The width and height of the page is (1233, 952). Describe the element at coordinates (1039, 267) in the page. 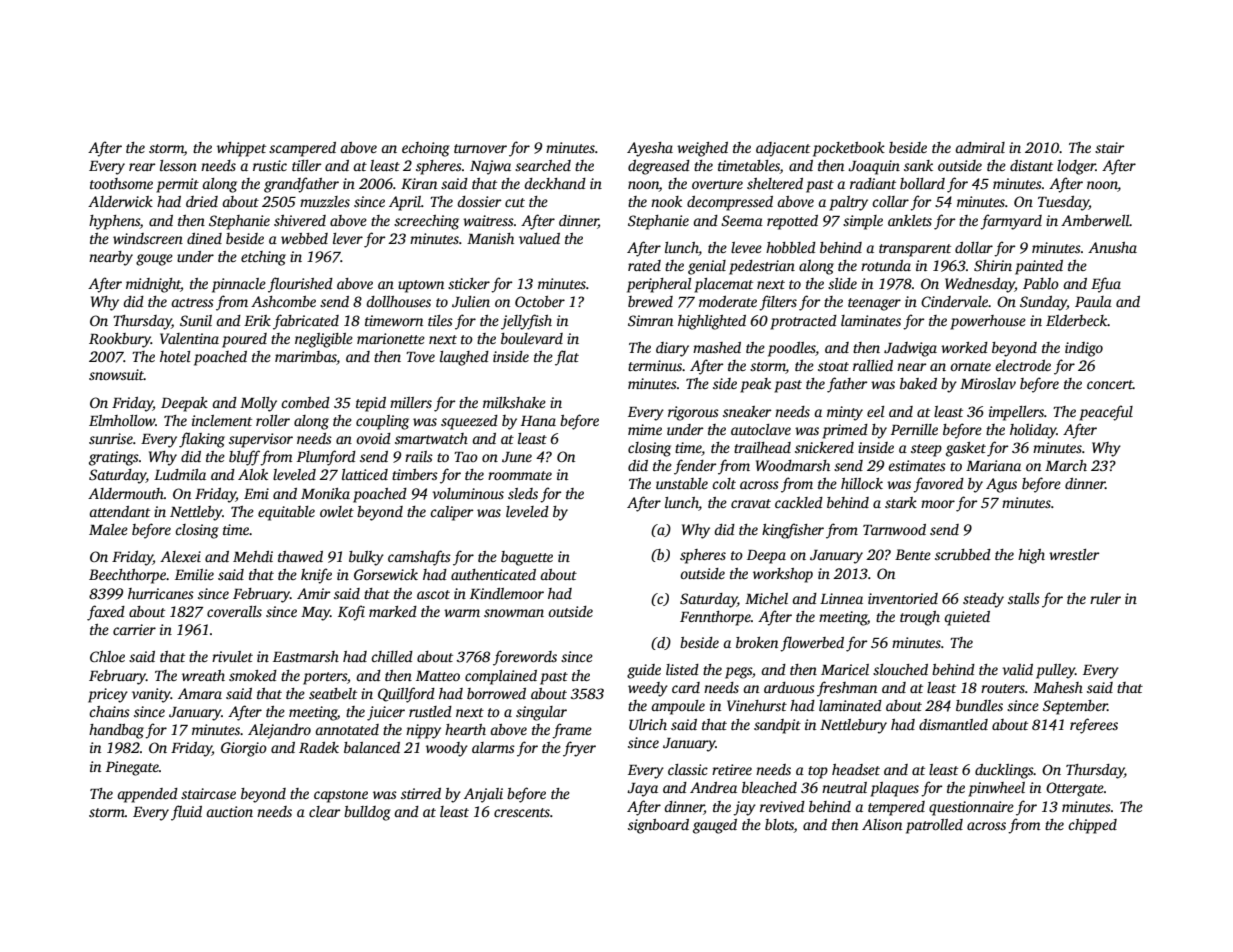

I see `painted` at that location.
